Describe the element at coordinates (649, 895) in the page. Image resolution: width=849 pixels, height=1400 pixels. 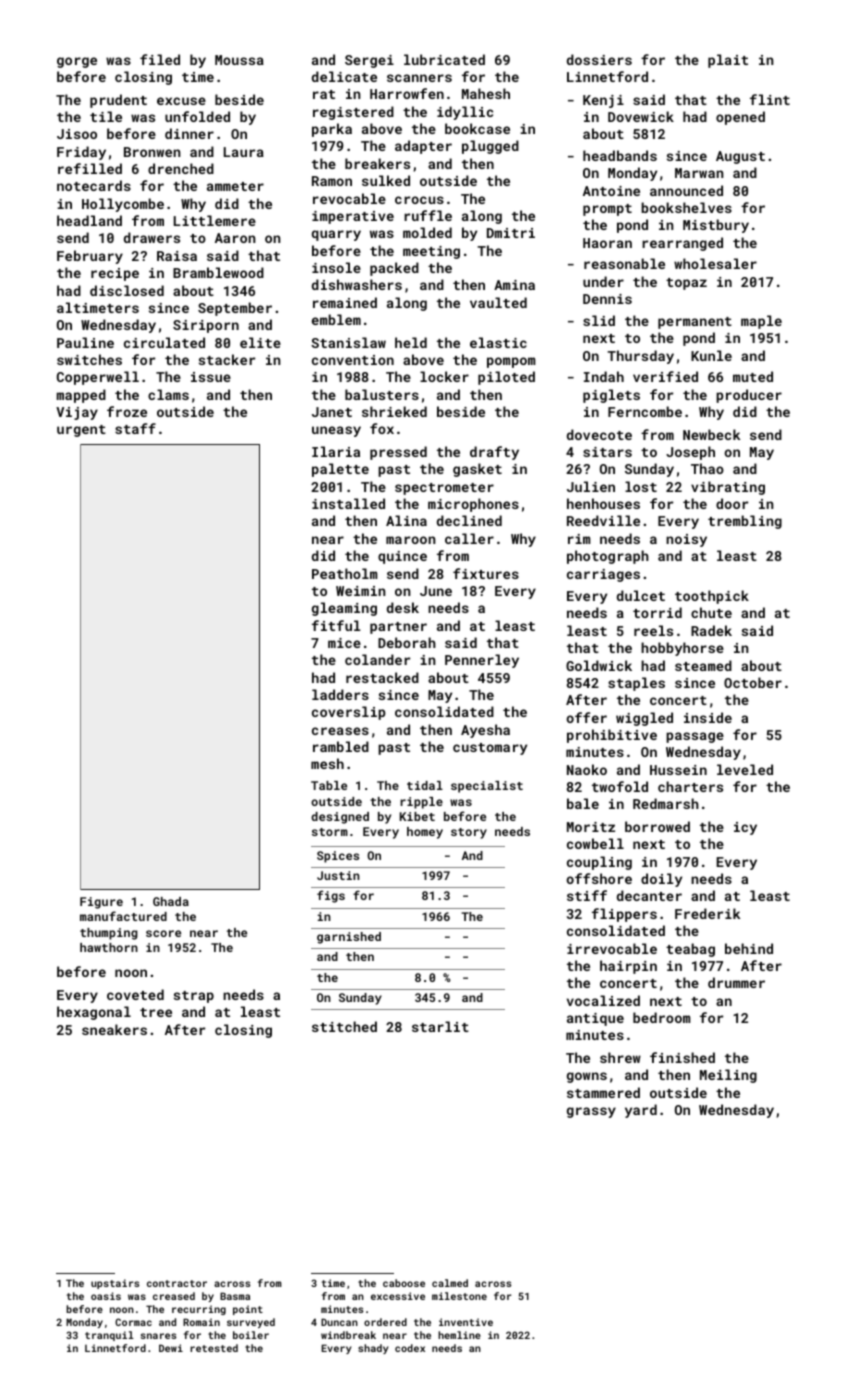
I see `decanter` at that location.
